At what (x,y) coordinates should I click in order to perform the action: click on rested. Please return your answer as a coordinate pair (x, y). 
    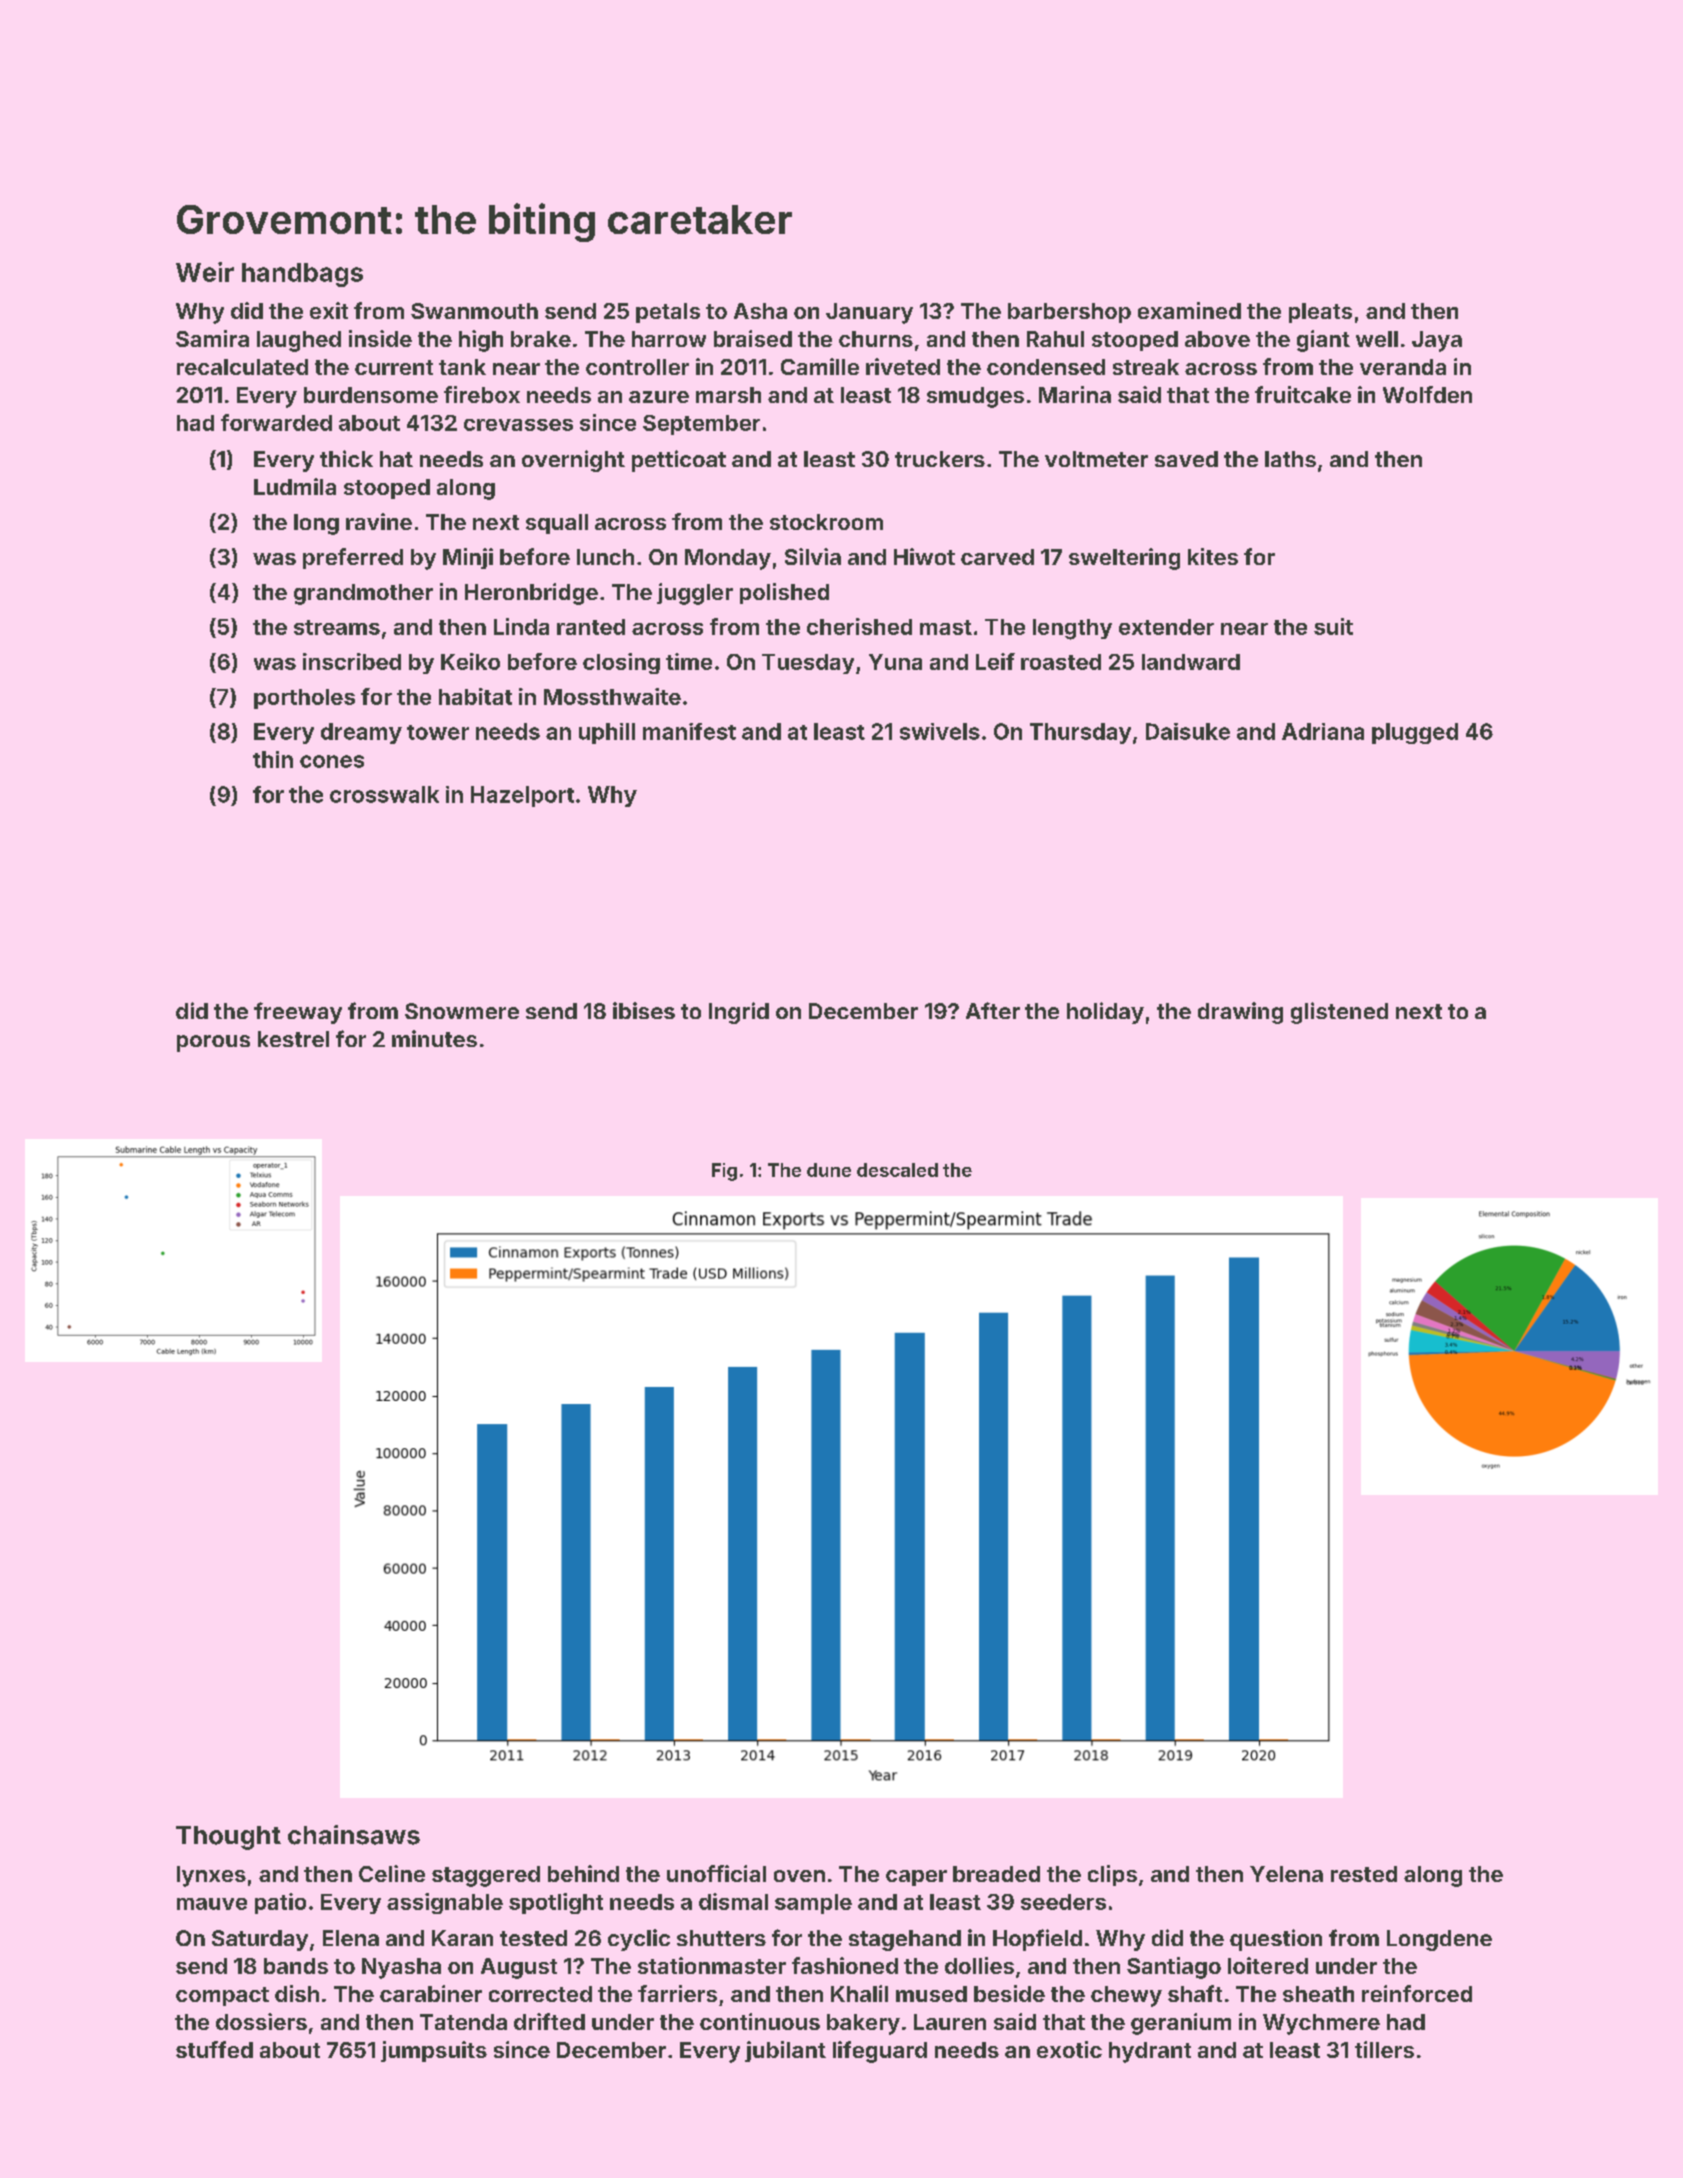
    Looking at the image, I should click on (1364, 1874).
